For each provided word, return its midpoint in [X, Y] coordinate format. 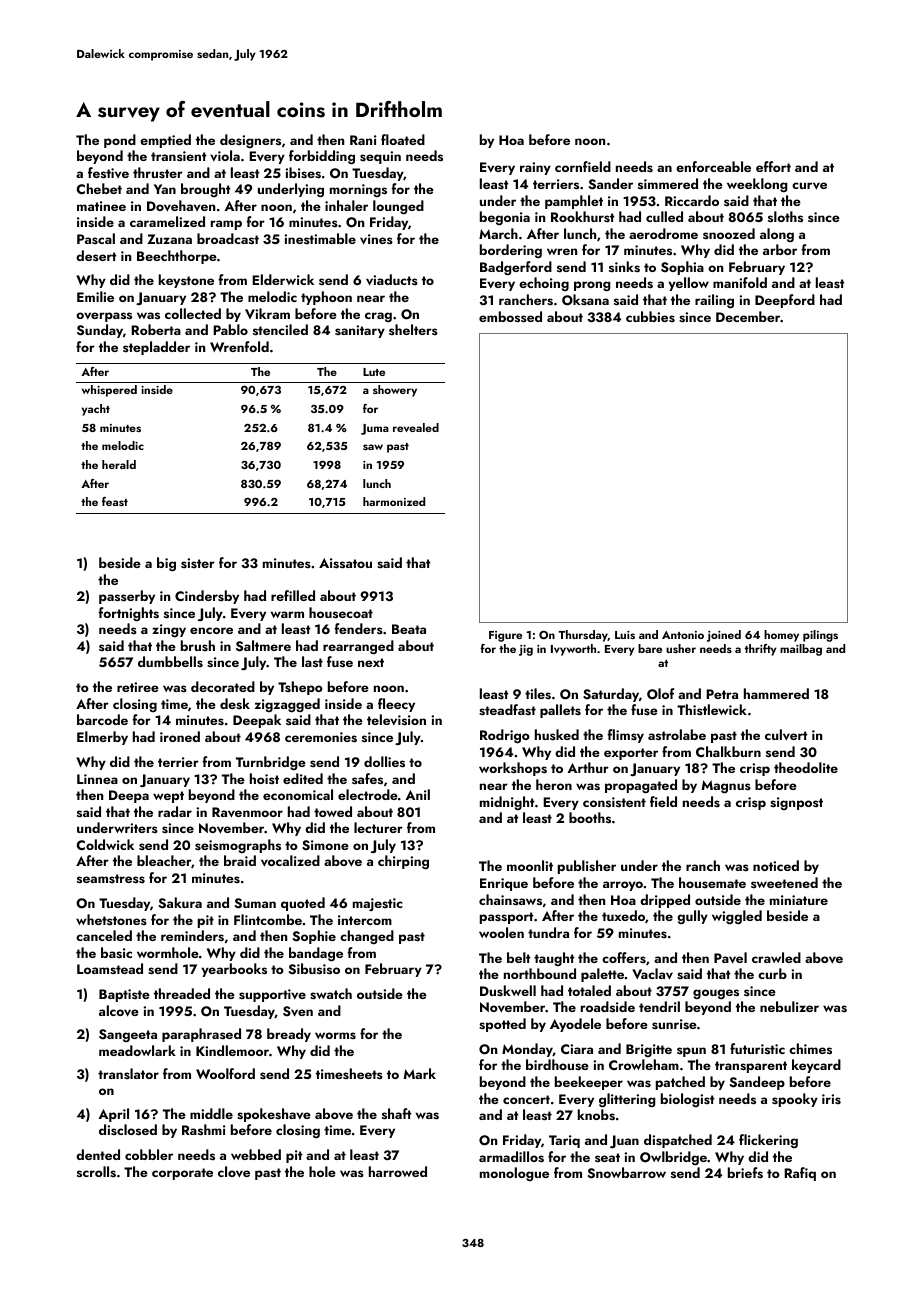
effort [773, 166]
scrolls [96, 1172]
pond [120, 141]
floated [403, 139]
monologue [514, 1174]
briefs [745, 1173]
